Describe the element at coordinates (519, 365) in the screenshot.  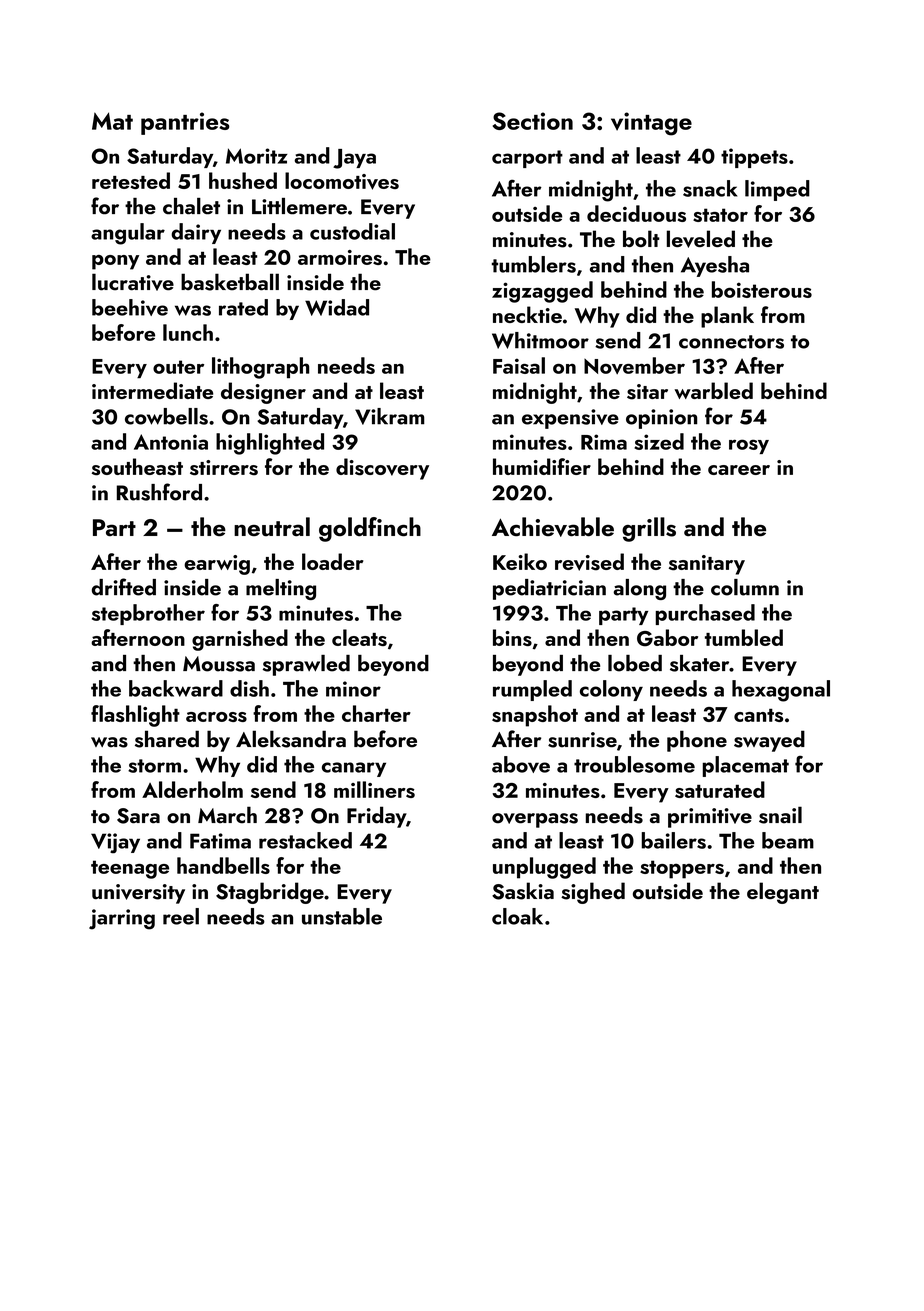
I see `Faisal` at that location.
